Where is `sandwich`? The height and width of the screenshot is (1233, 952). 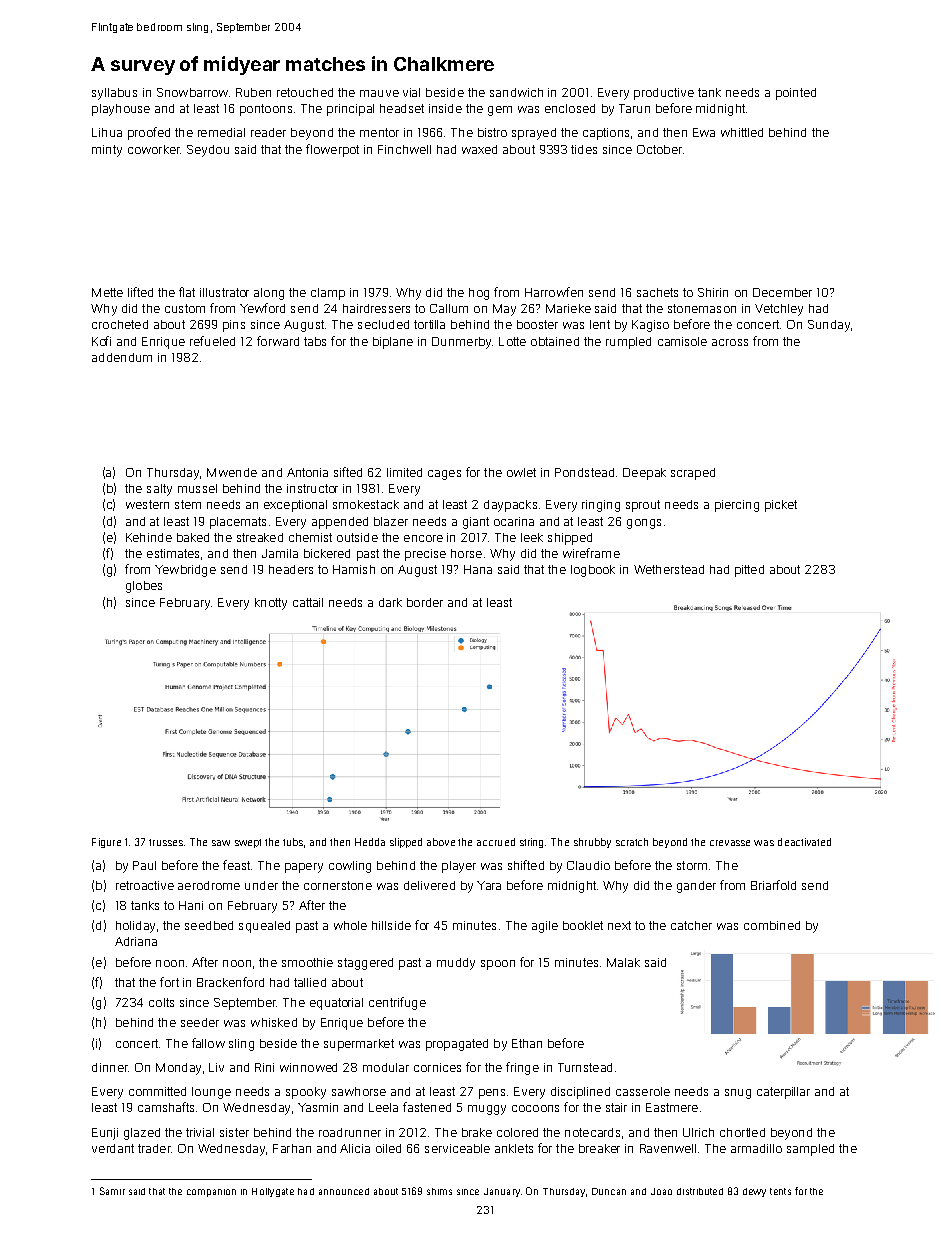 sandwich is located at coordinates (516, 92).
